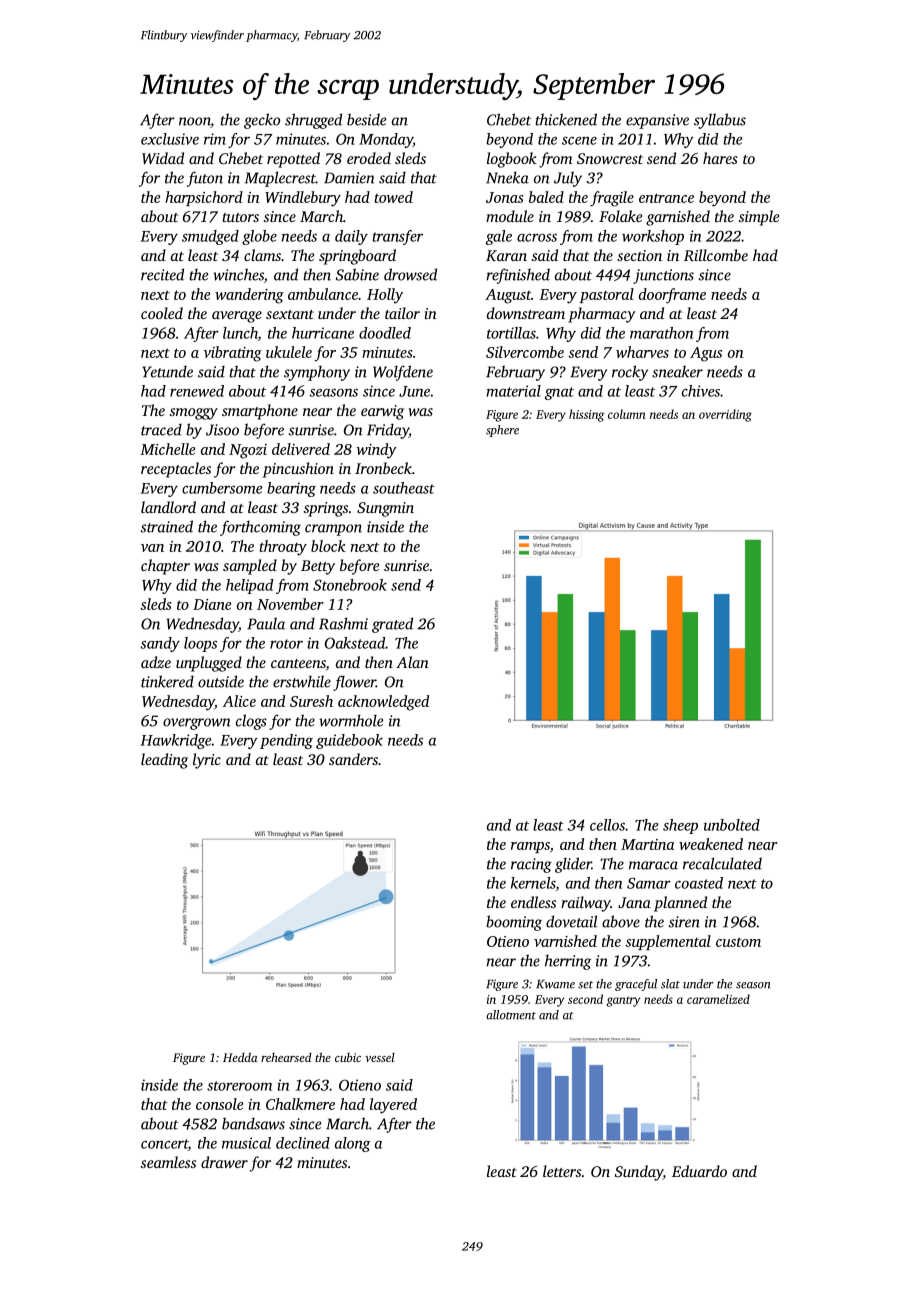 The image size is (924, 1314). I want to click on gale, so click(499, 237).
